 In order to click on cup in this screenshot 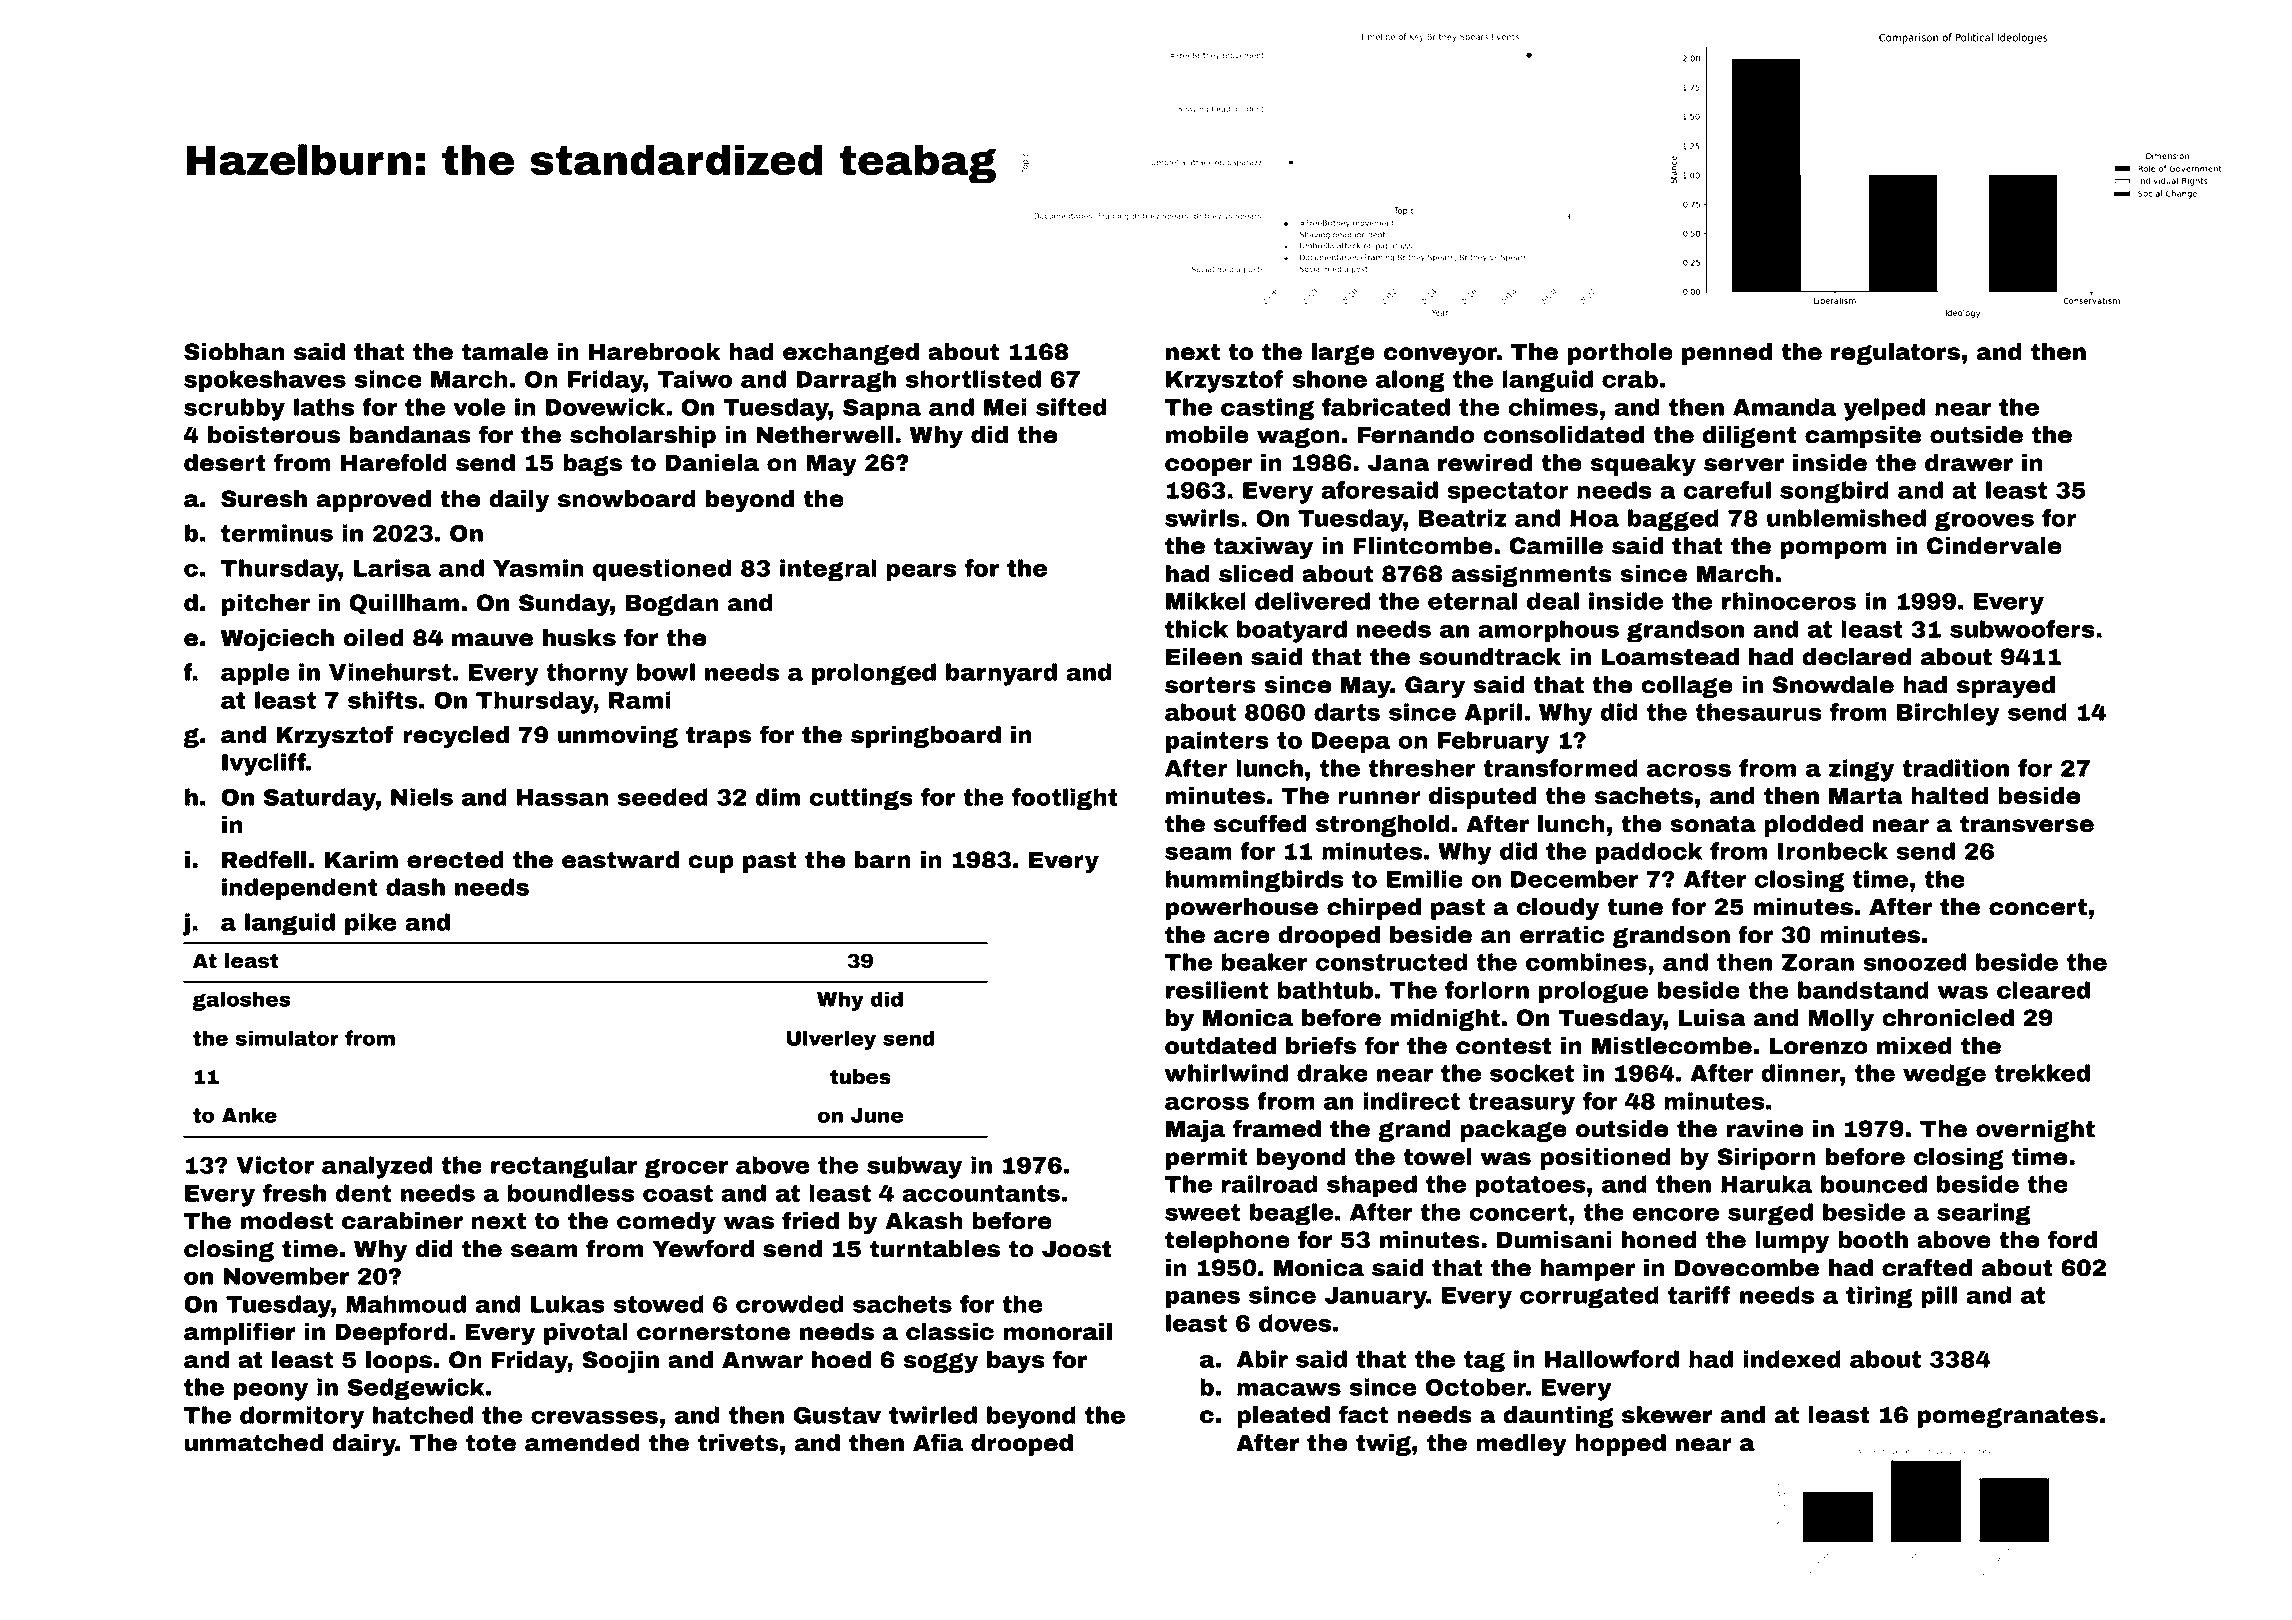, I will do `click(711, 864)`.
